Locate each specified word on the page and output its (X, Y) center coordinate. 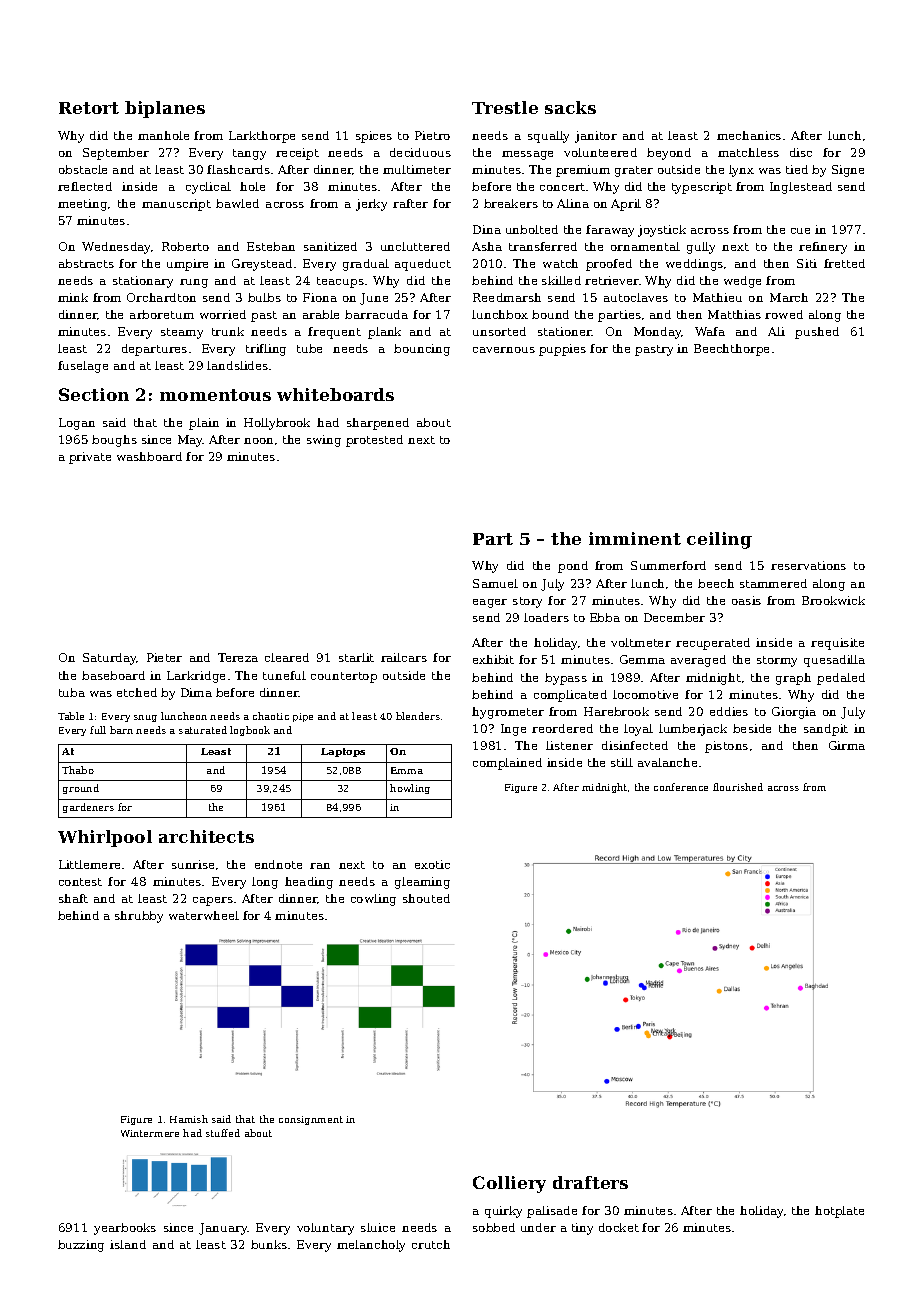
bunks (269, 1244)
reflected (85, 186)
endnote (278, 864)
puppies (562, 350)
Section (94, 394)
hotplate (839, 1212)
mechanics (749, 135)
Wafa (710, 331)
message (527, 155)
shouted (426, 898)
